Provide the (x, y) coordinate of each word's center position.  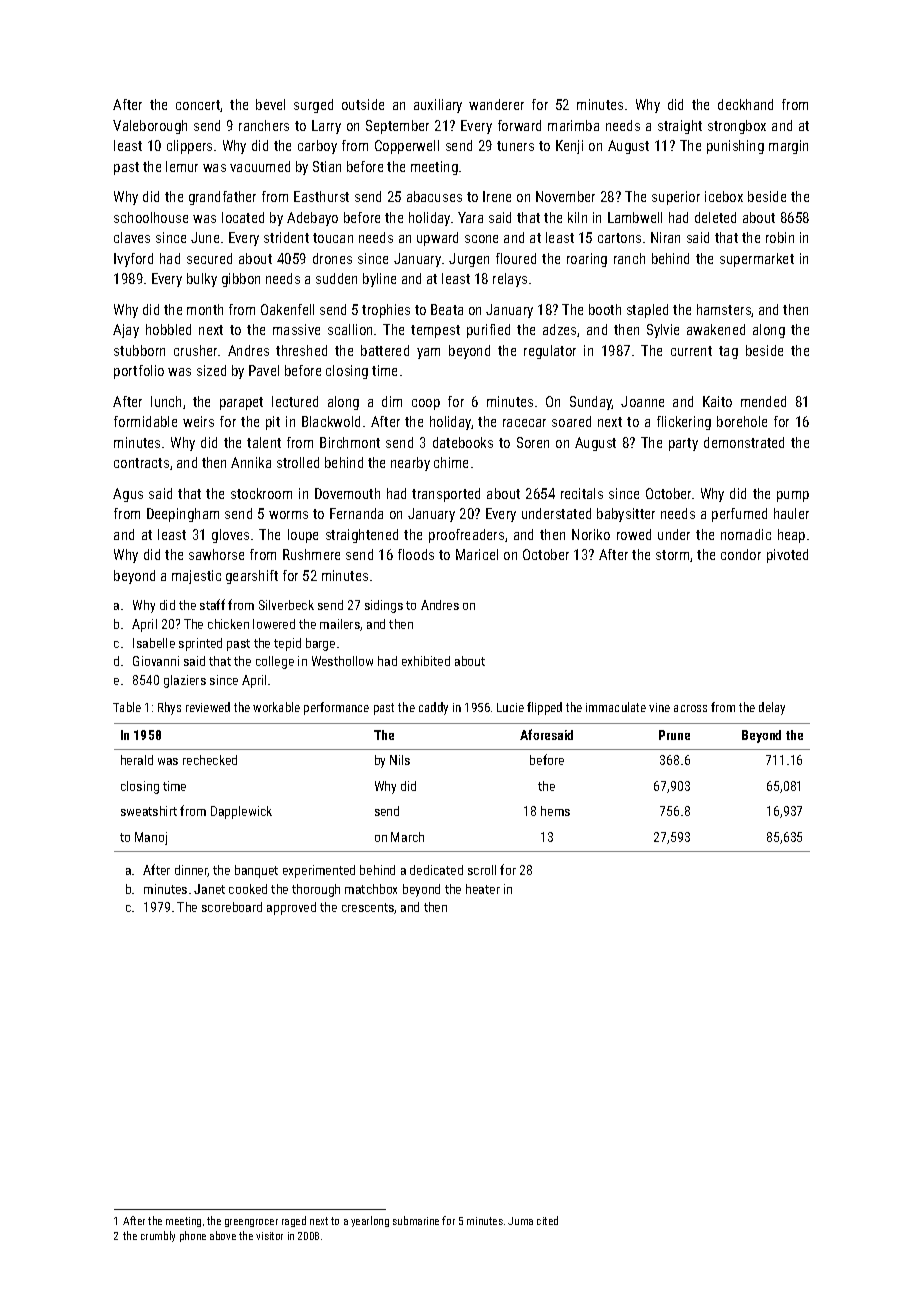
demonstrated (744, 442)
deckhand (745, 104)
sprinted (200, 644)
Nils (400, 760)
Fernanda (356, 513)
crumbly (158, 1236)
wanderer (496, 104)
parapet (241, 403)
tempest (435, 331)
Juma (520, 1221)
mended (763, 401)
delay (772, 708)
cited (547, 1220)
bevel (270, 104)
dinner (191, 871)
